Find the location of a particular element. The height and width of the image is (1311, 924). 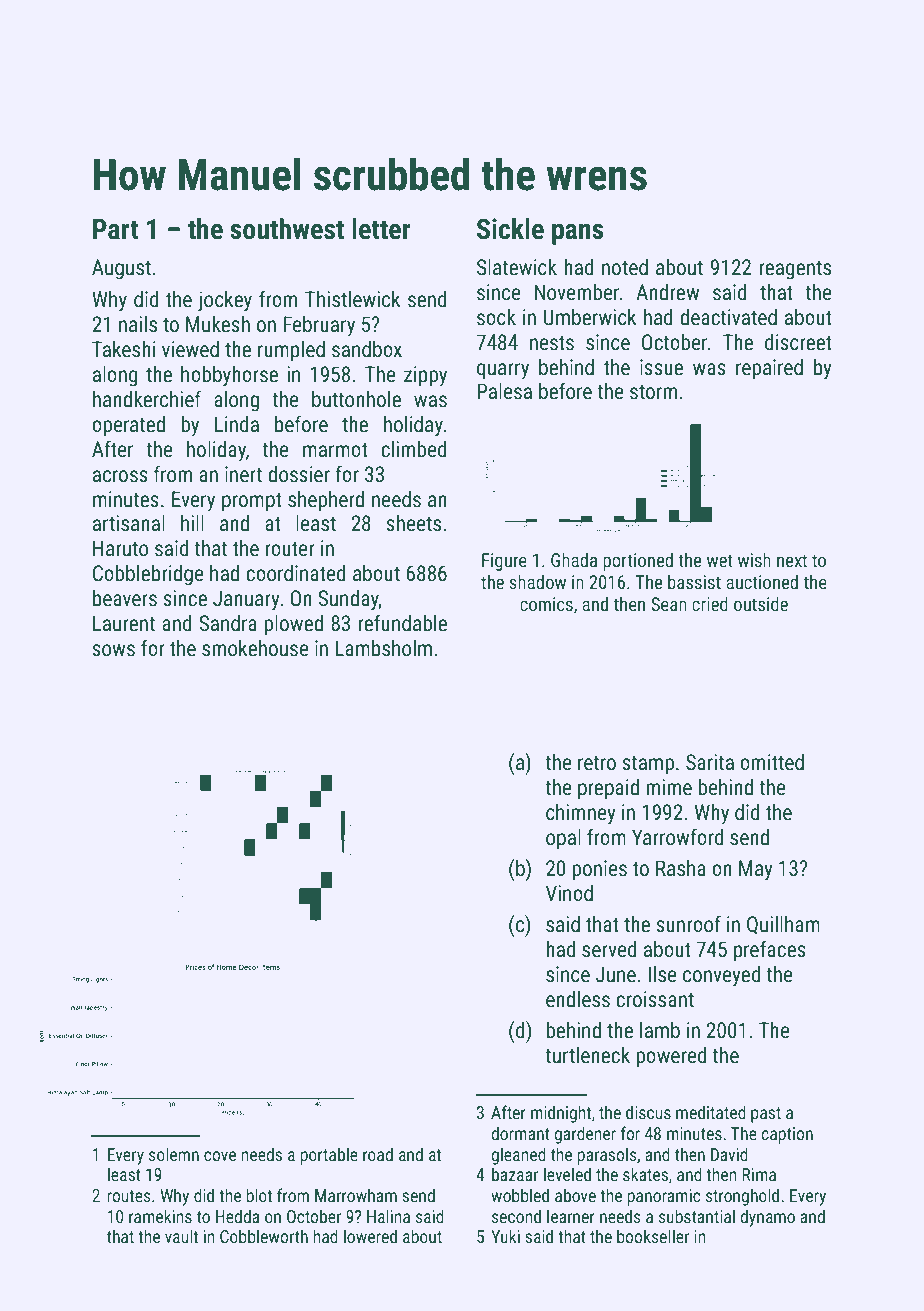

dormant is located at coordinates (520, 1133).
